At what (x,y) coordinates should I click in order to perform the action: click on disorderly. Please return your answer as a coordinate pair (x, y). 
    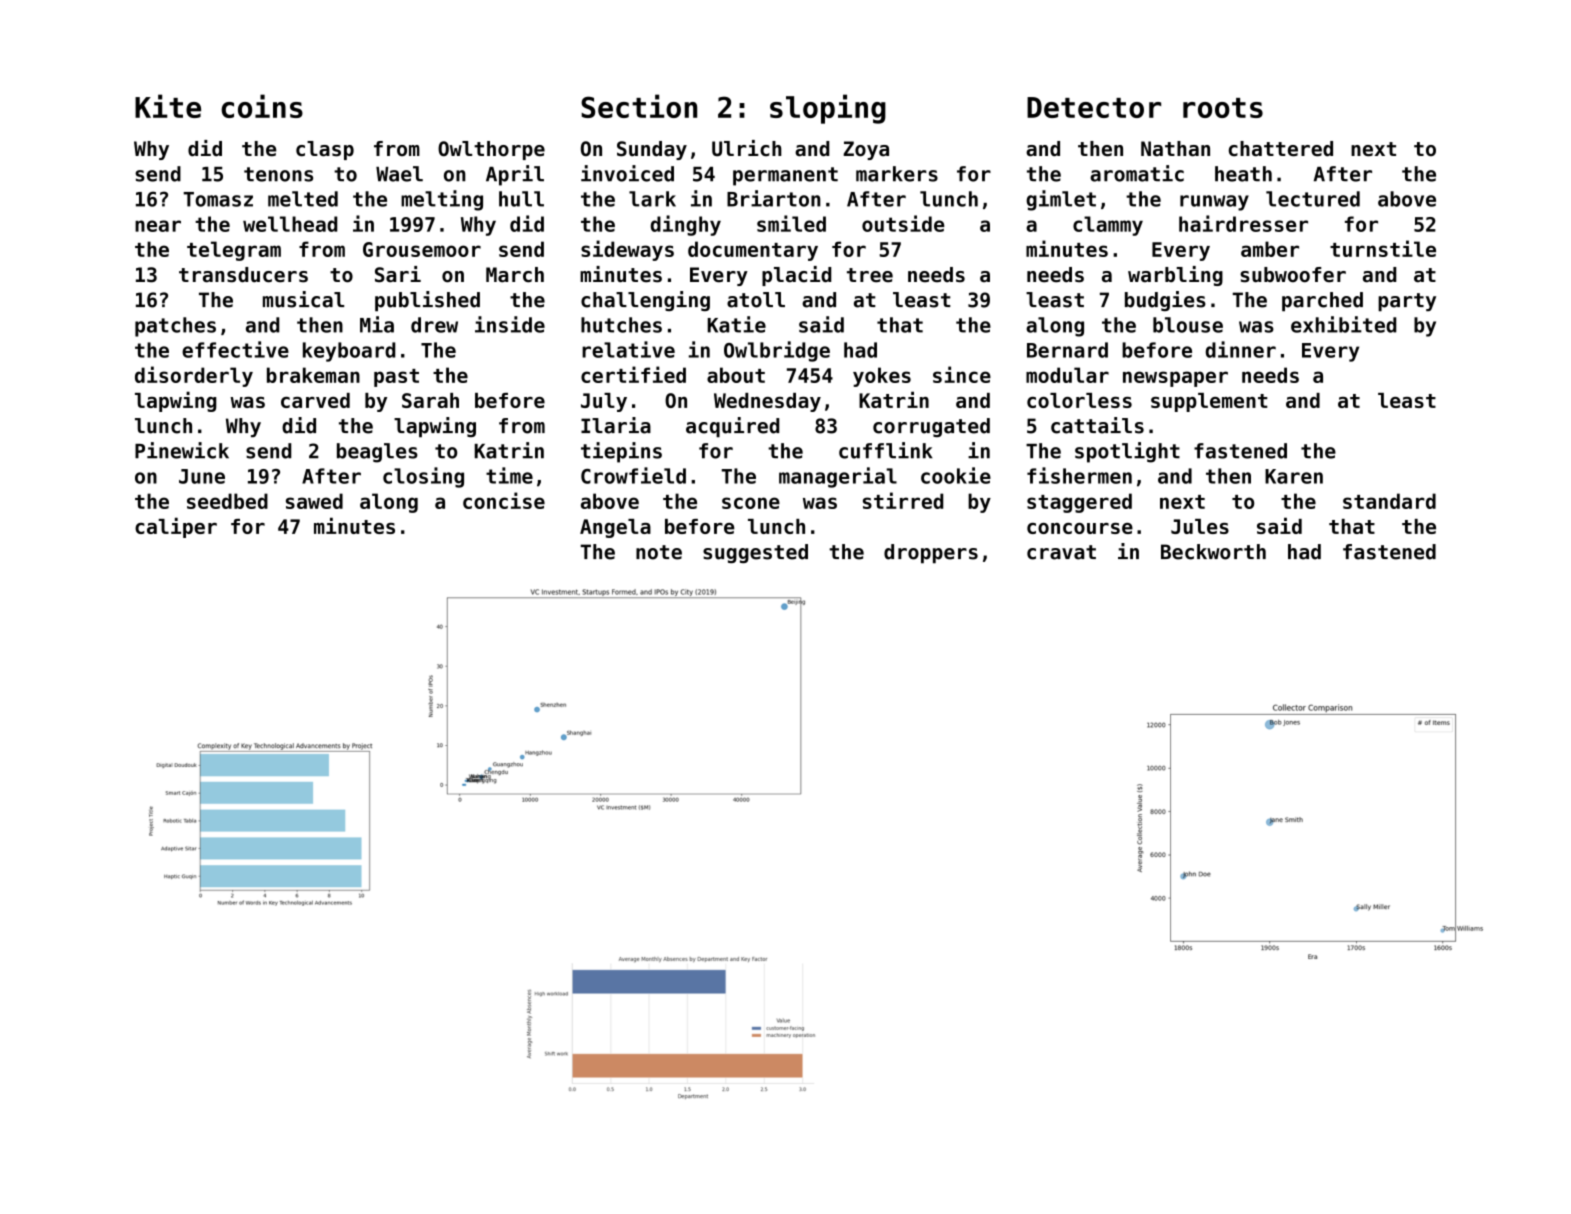
    Looking at the image, I should click on (194, 376).
